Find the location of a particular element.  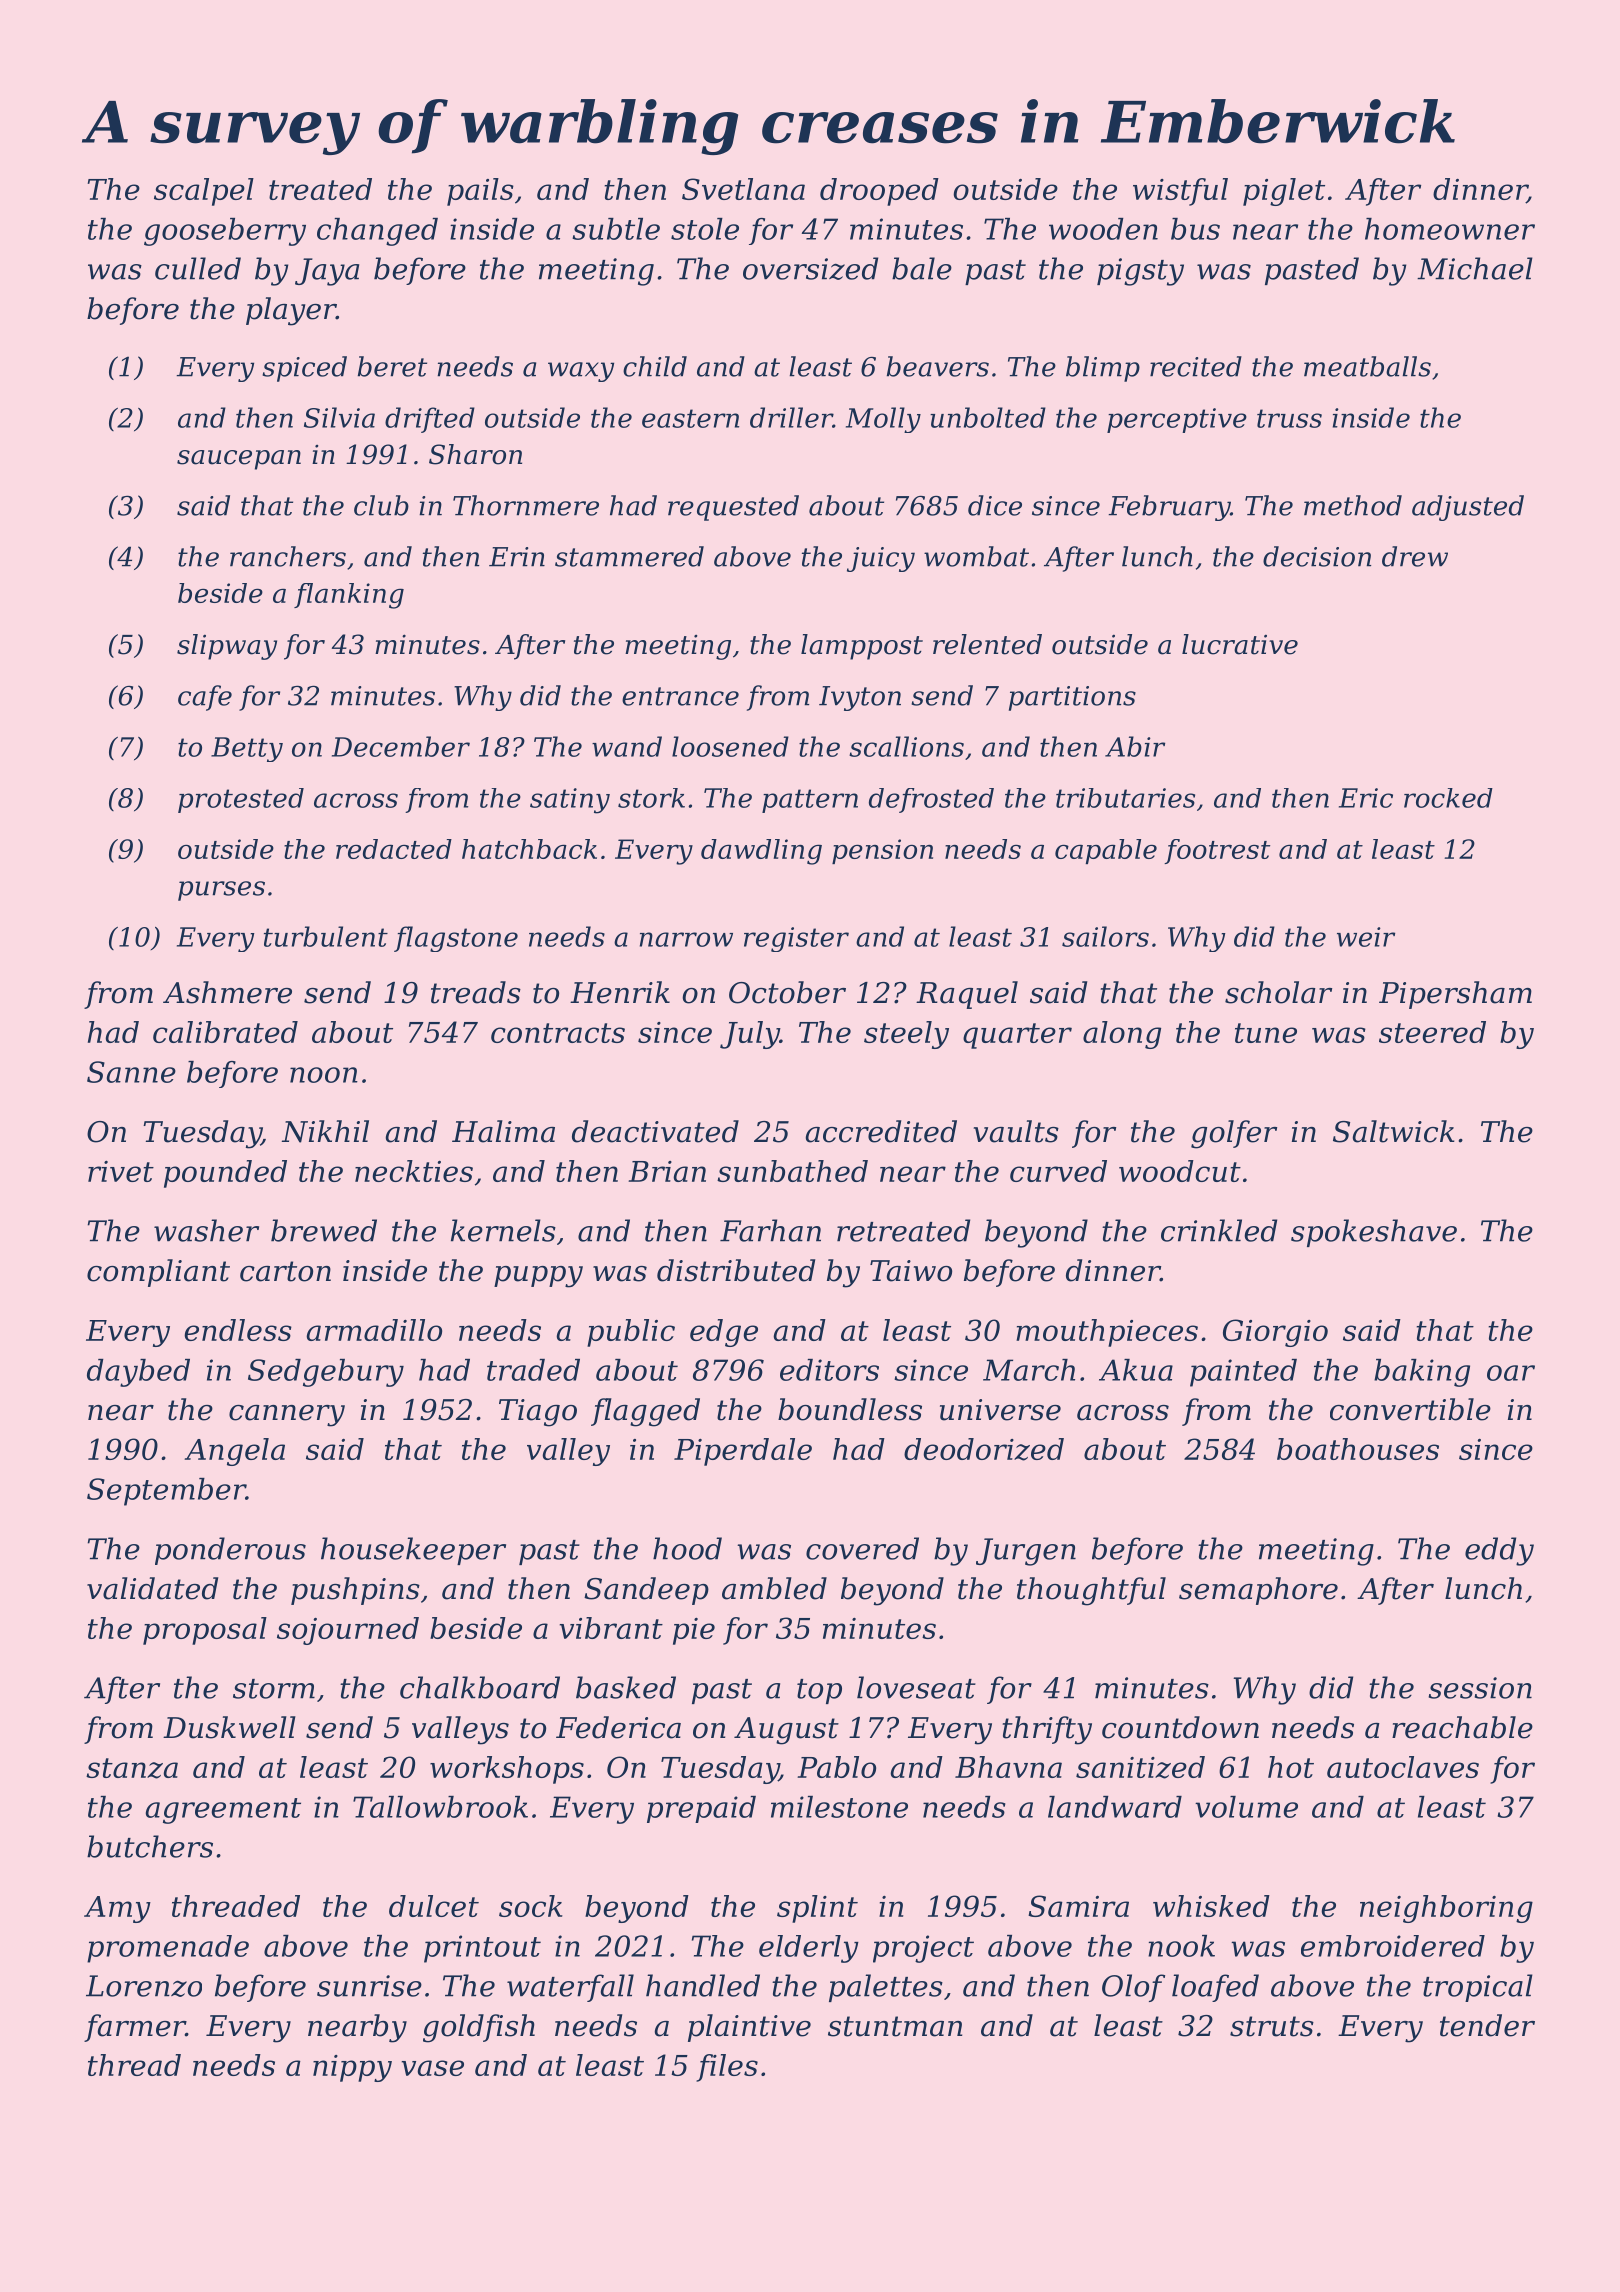

Henrik is located at coordinates (620, 992).
